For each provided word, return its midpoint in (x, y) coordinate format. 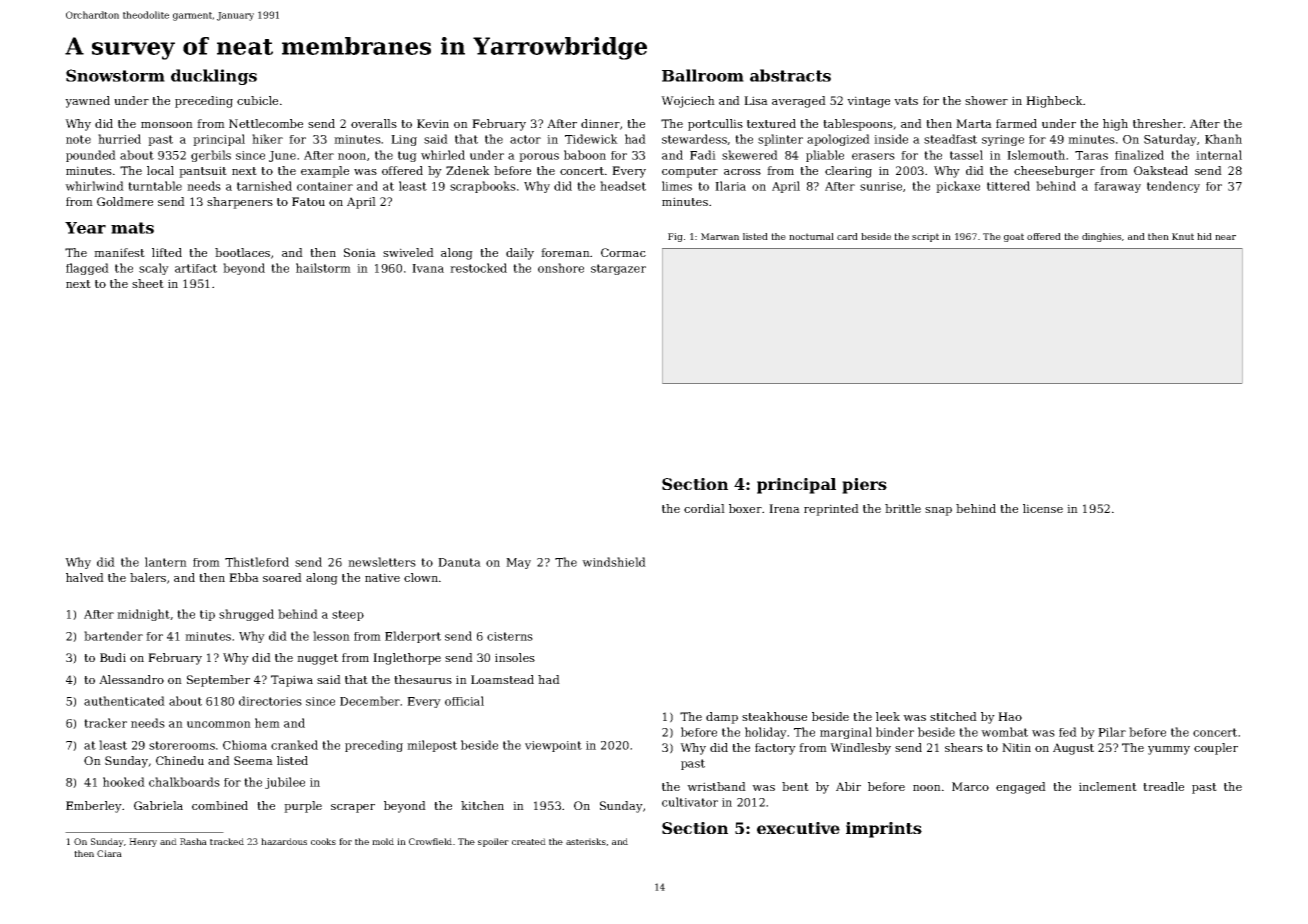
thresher (1158, 123)
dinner (600, 123)
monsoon (167, 125)
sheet (148, 283)
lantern (166, 562)
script (925, 237)
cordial (704, 508)
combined (220, 805)
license (1043, 508)
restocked (478, 268)
